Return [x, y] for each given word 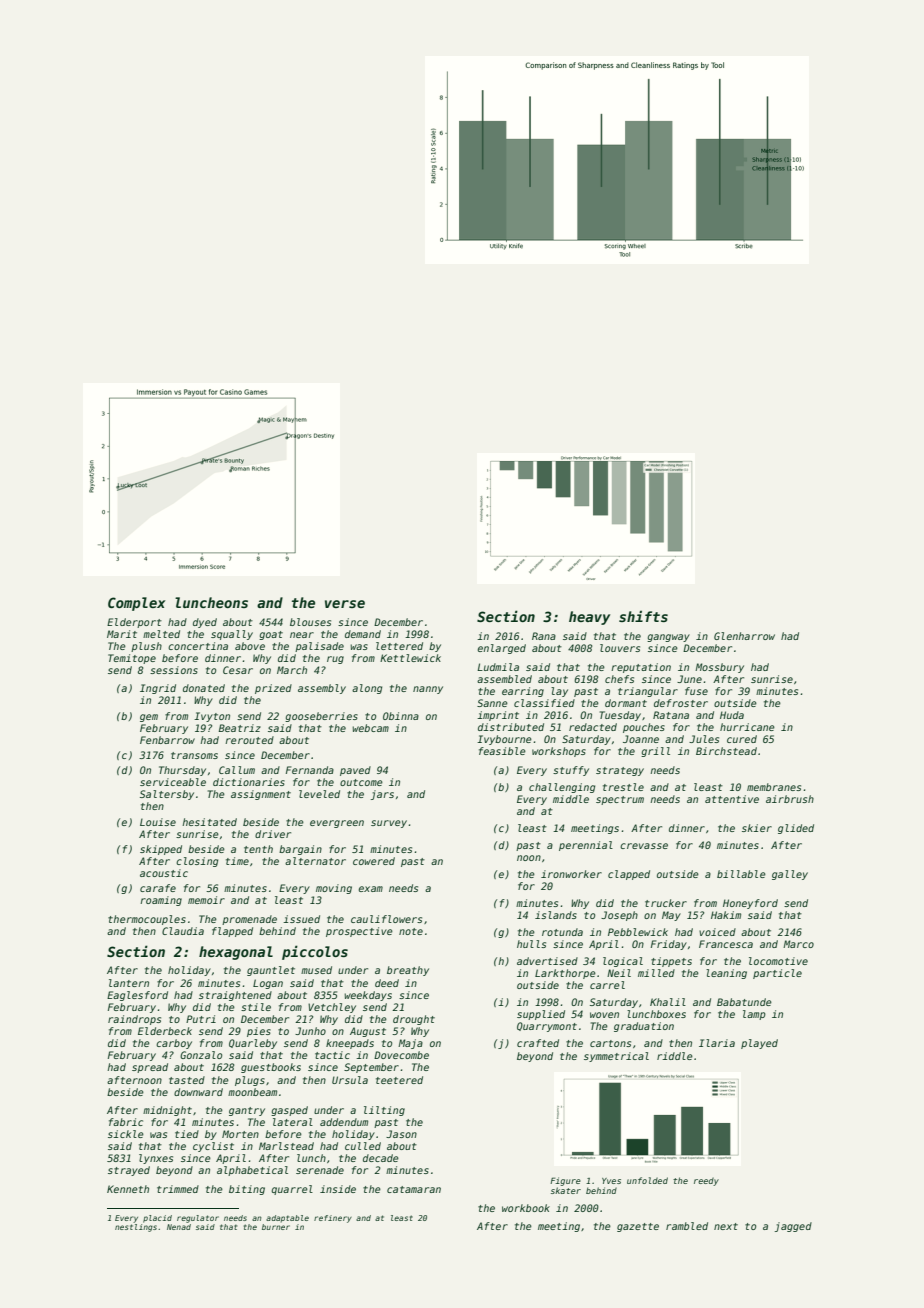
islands [556, 915]
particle [777, 974]
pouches [644, 728]
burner [276, 1227]
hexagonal [236, 953]
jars [382, 795]
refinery [333, 1219]
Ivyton [212, 717]
